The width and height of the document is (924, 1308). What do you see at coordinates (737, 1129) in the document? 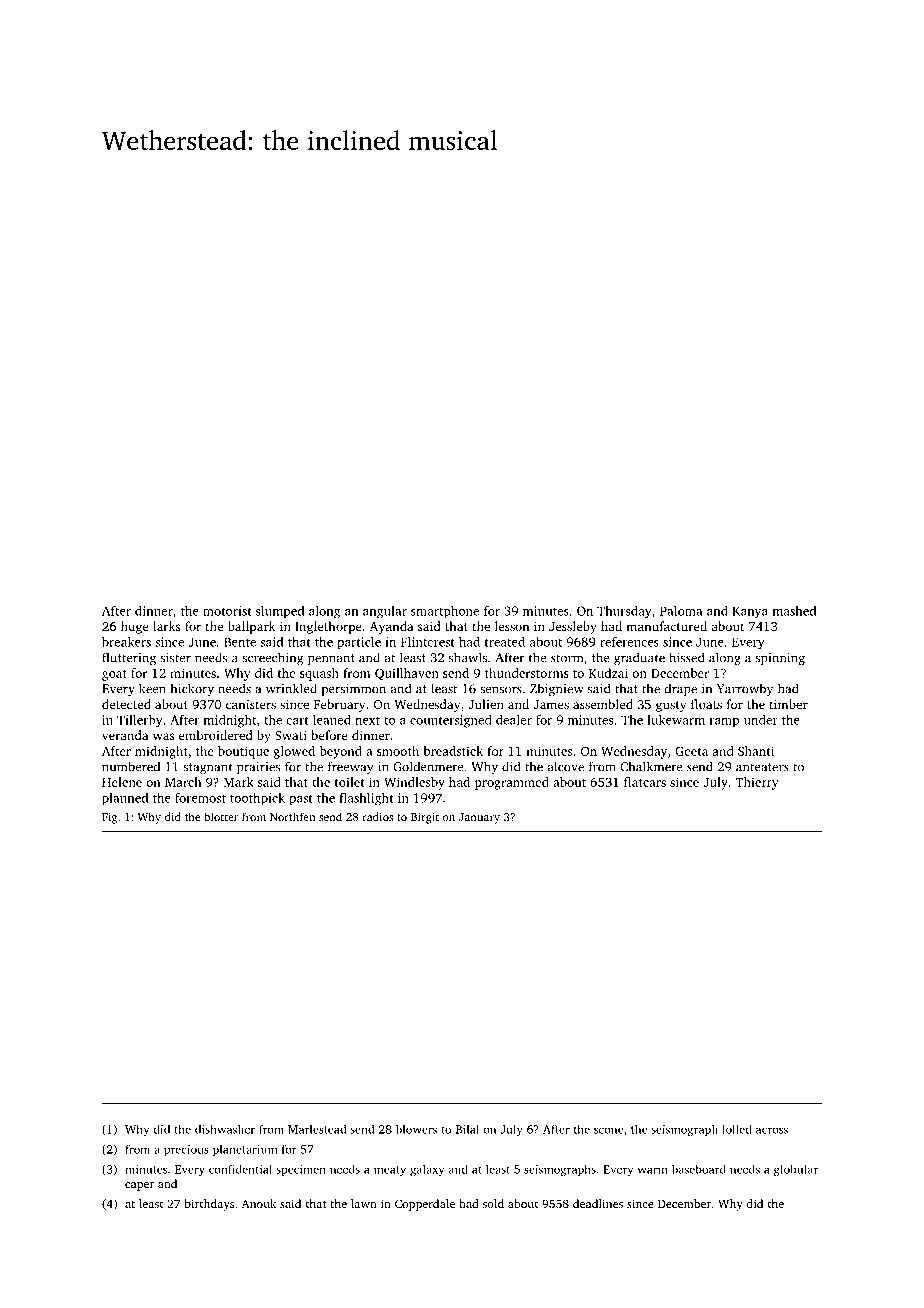
I see `lolled` at bounding box center [737, 1129].
